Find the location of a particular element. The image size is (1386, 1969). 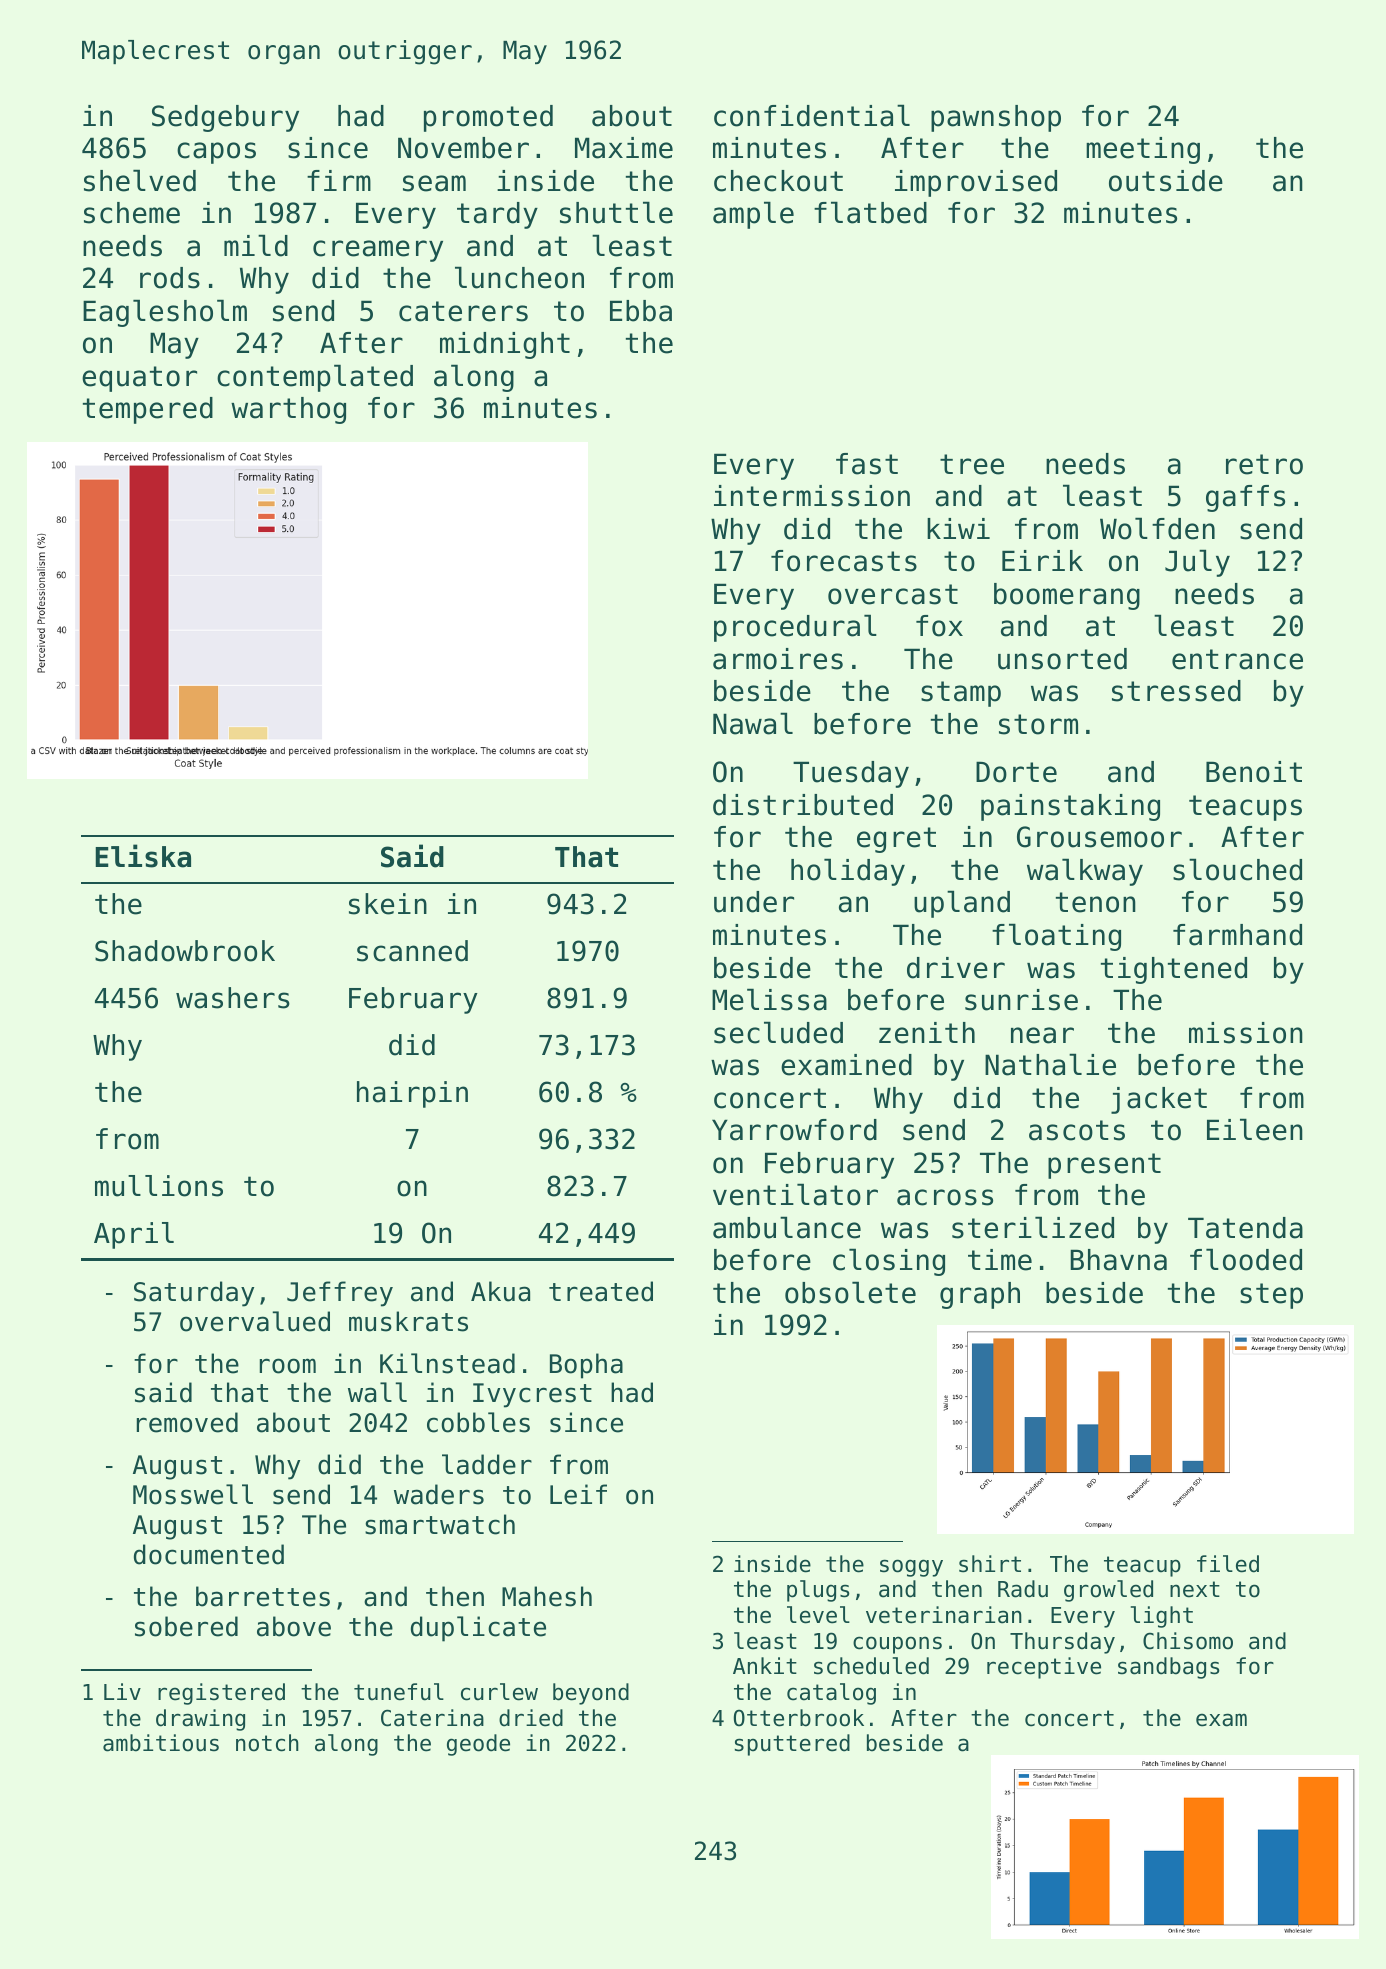

Eirik is located at coordinates (1042, 560).
